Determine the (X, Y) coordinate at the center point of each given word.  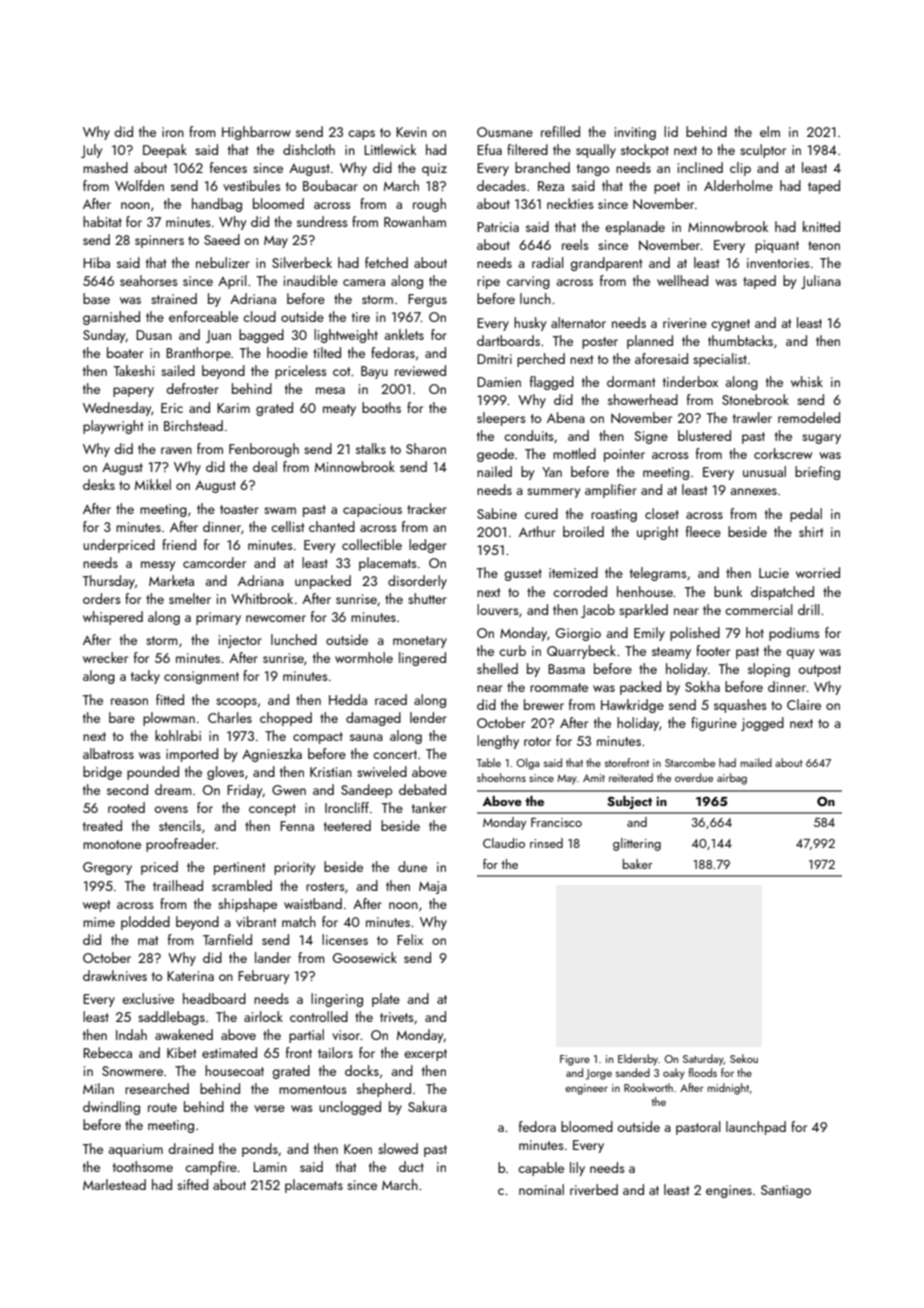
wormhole (364, 657)
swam (280, 510)
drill (809, 609)
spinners (159, 241)
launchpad (756, 1128)
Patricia (498, 227)
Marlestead (114, 1184)
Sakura (427, 1106)
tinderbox (690, 381)
